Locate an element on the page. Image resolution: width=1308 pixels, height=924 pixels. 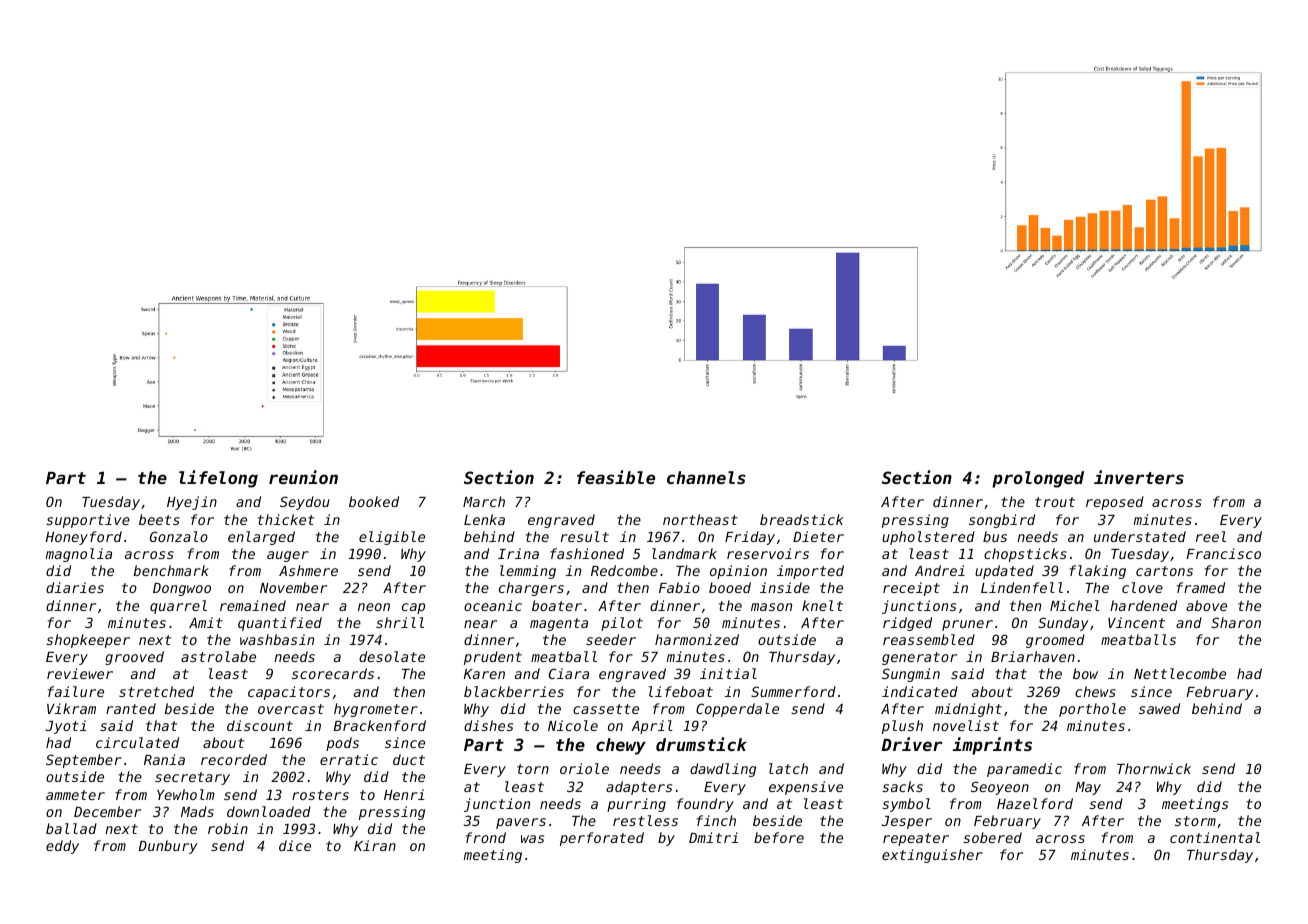
inverters is located at coordinates (1139, 477).
